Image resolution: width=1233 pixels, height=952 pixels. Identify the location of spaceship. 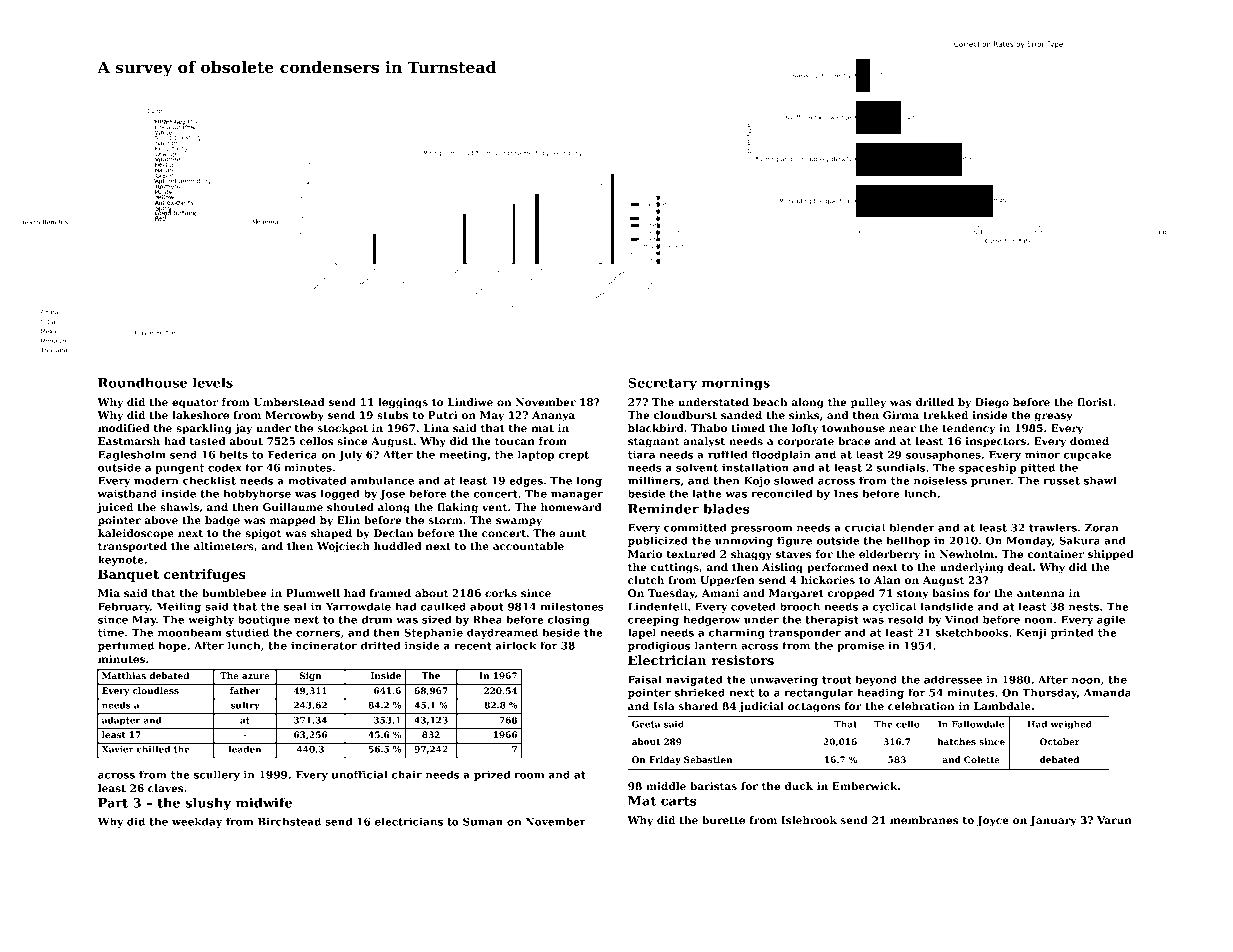
(988, 468).
